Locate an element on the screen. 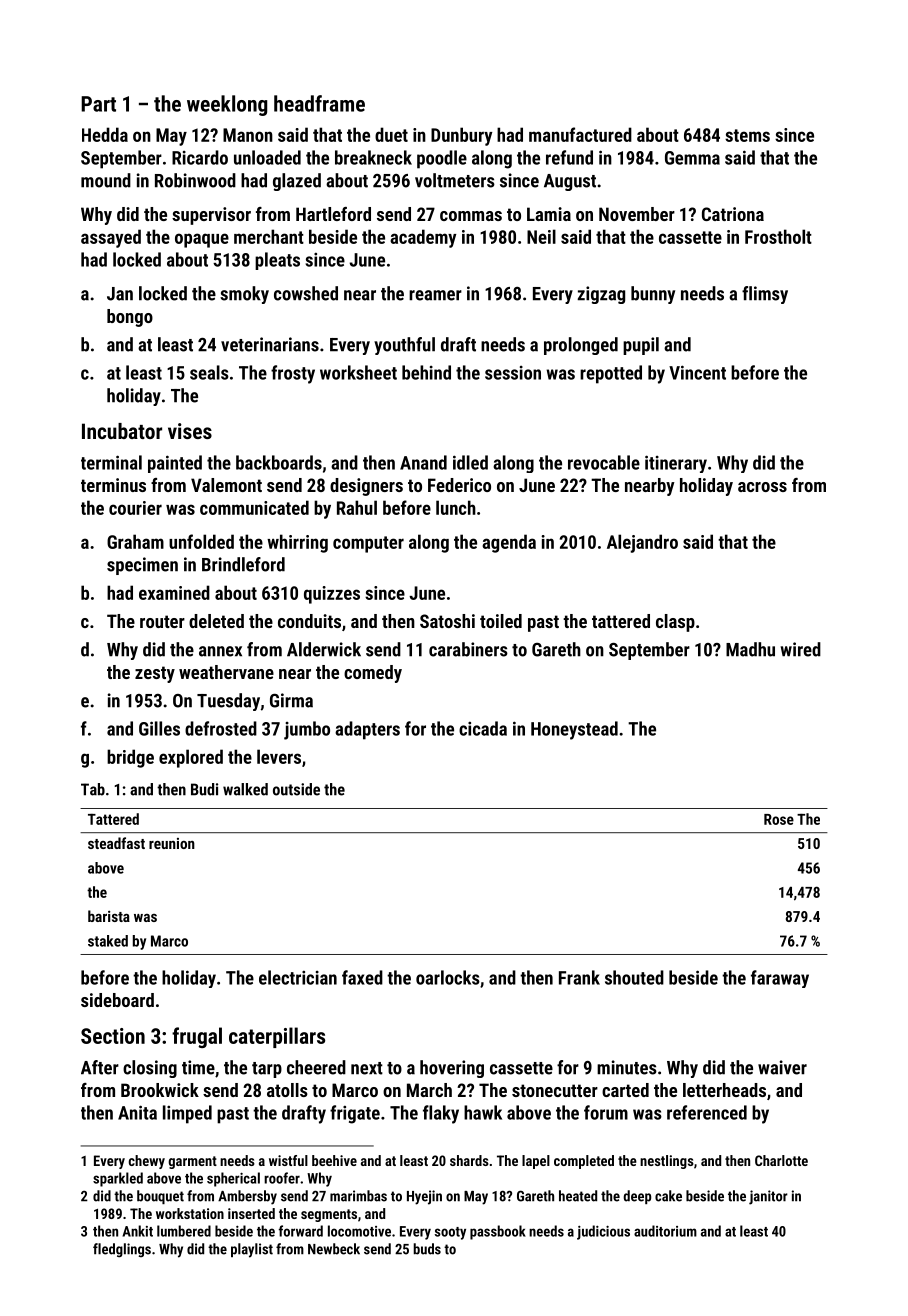 The image size is (908, 1316). faxed is located at coordinates (362, 977).
